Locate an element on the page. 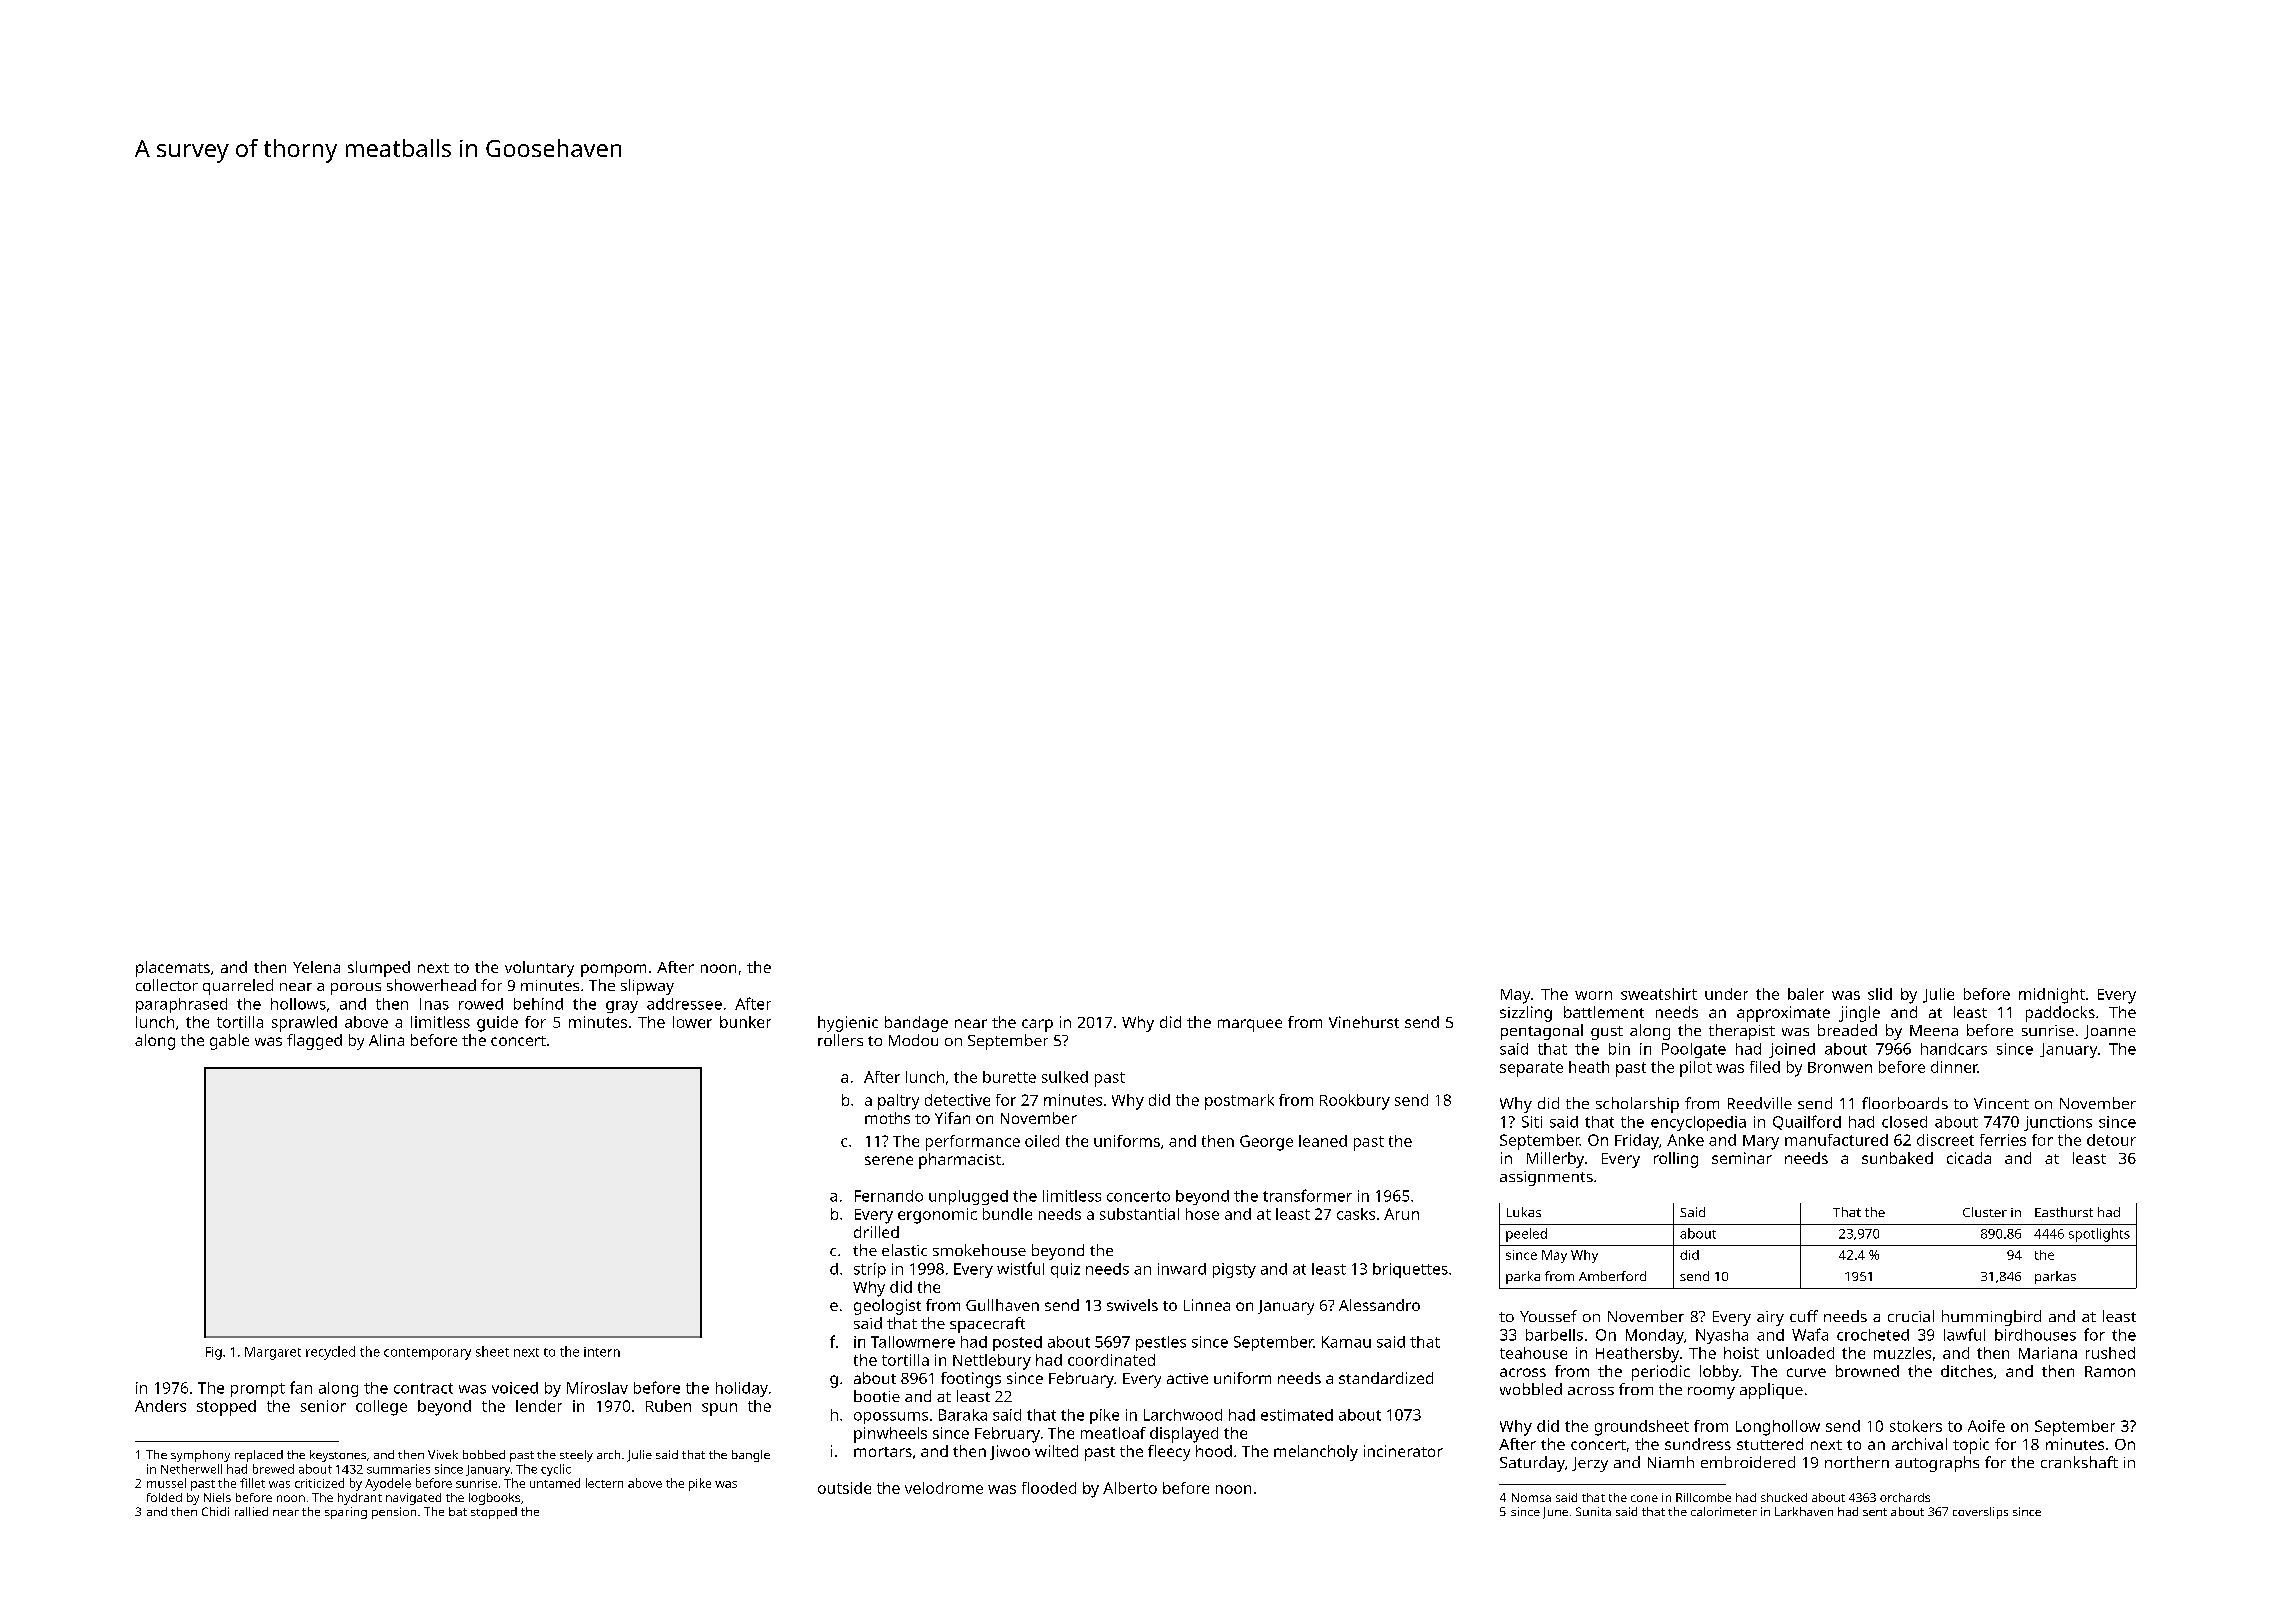 Image resolution: width=2271 pixels, height=1606 pixels. pompom is located at coordinates (613, 970).
